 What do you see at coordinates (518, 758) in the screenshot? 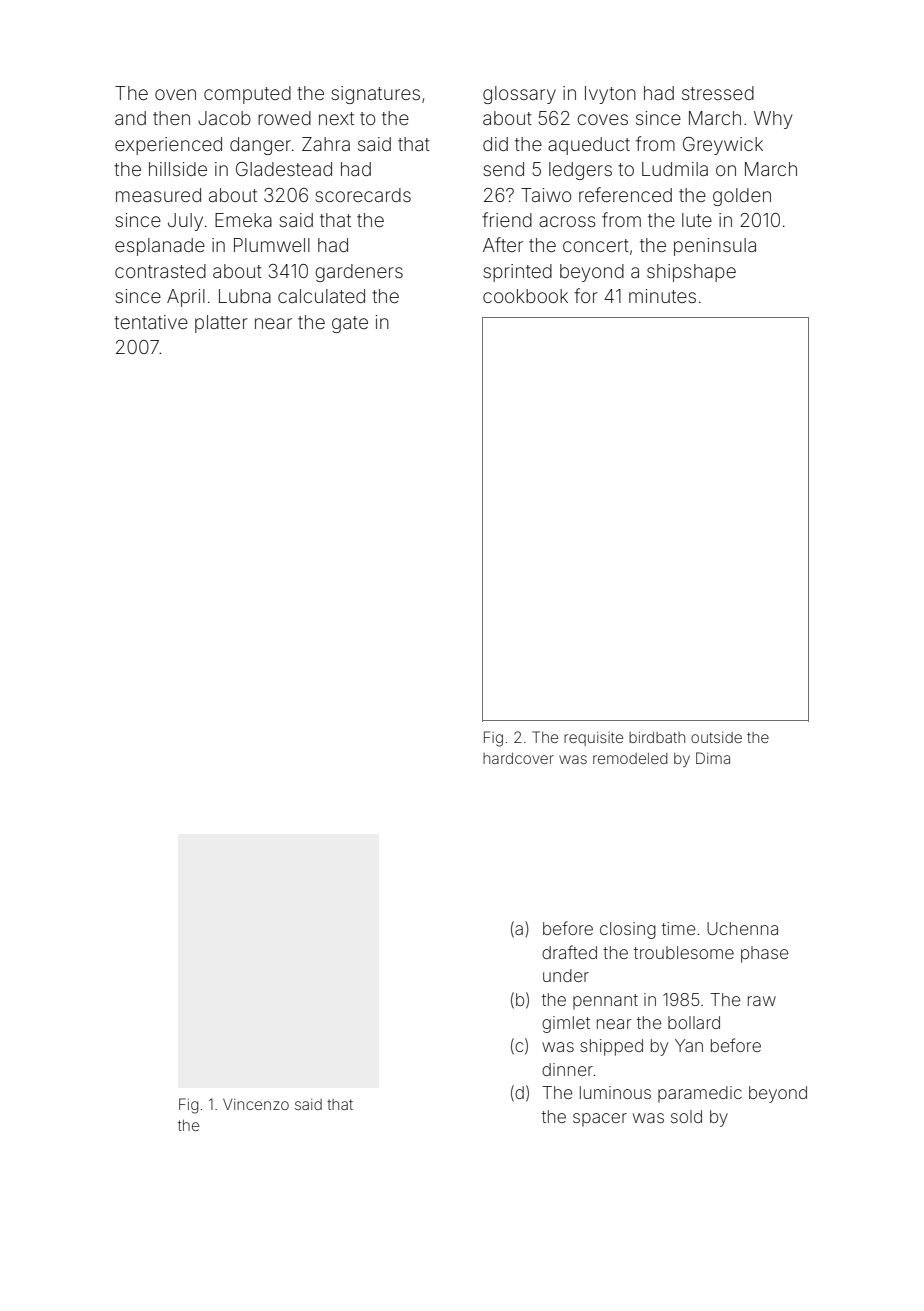
I see `hardcover` at bounding box center [518, 758].
